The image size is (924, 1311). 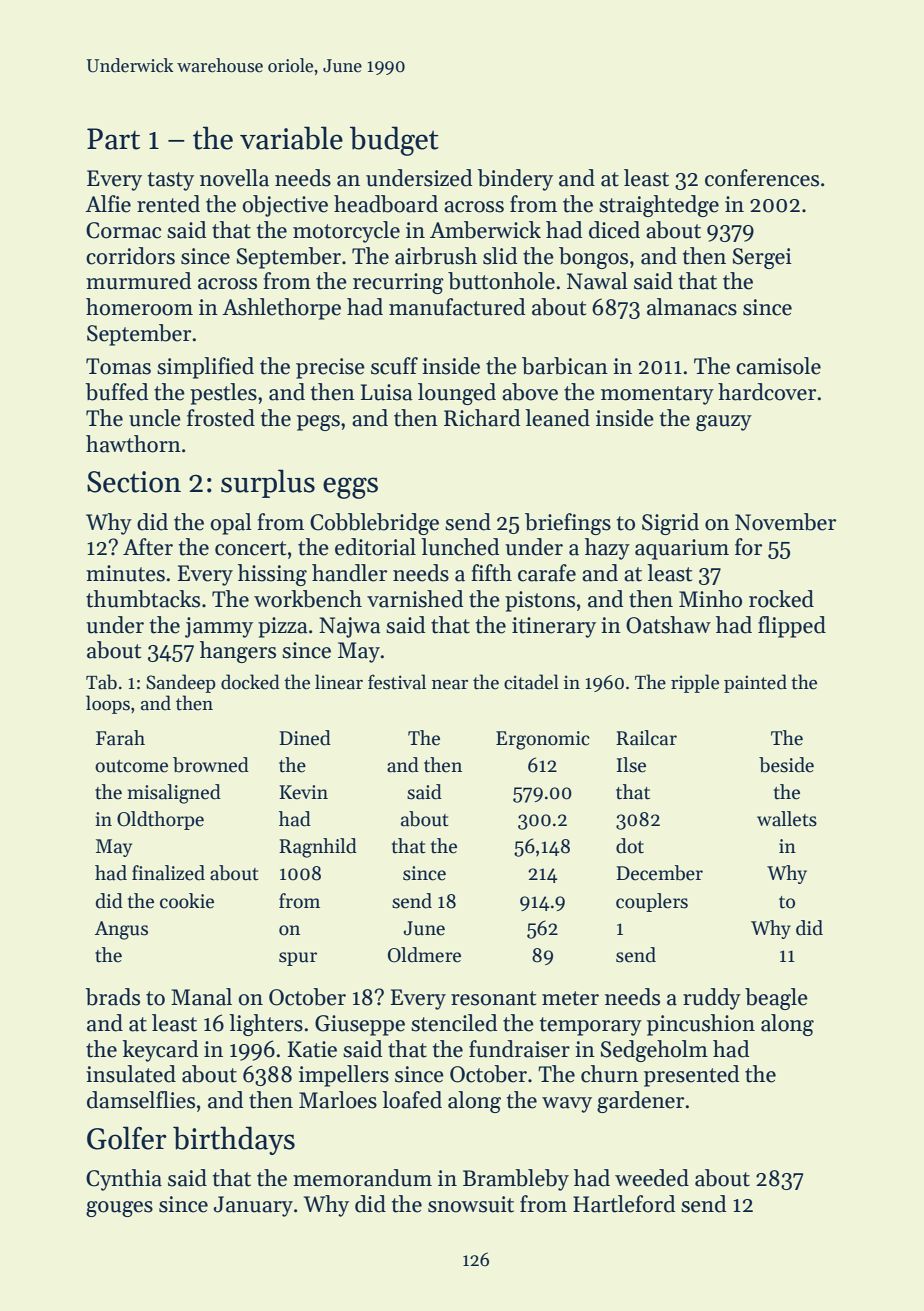 I want to click on Ergonomic, so click(x=543, y=740).
